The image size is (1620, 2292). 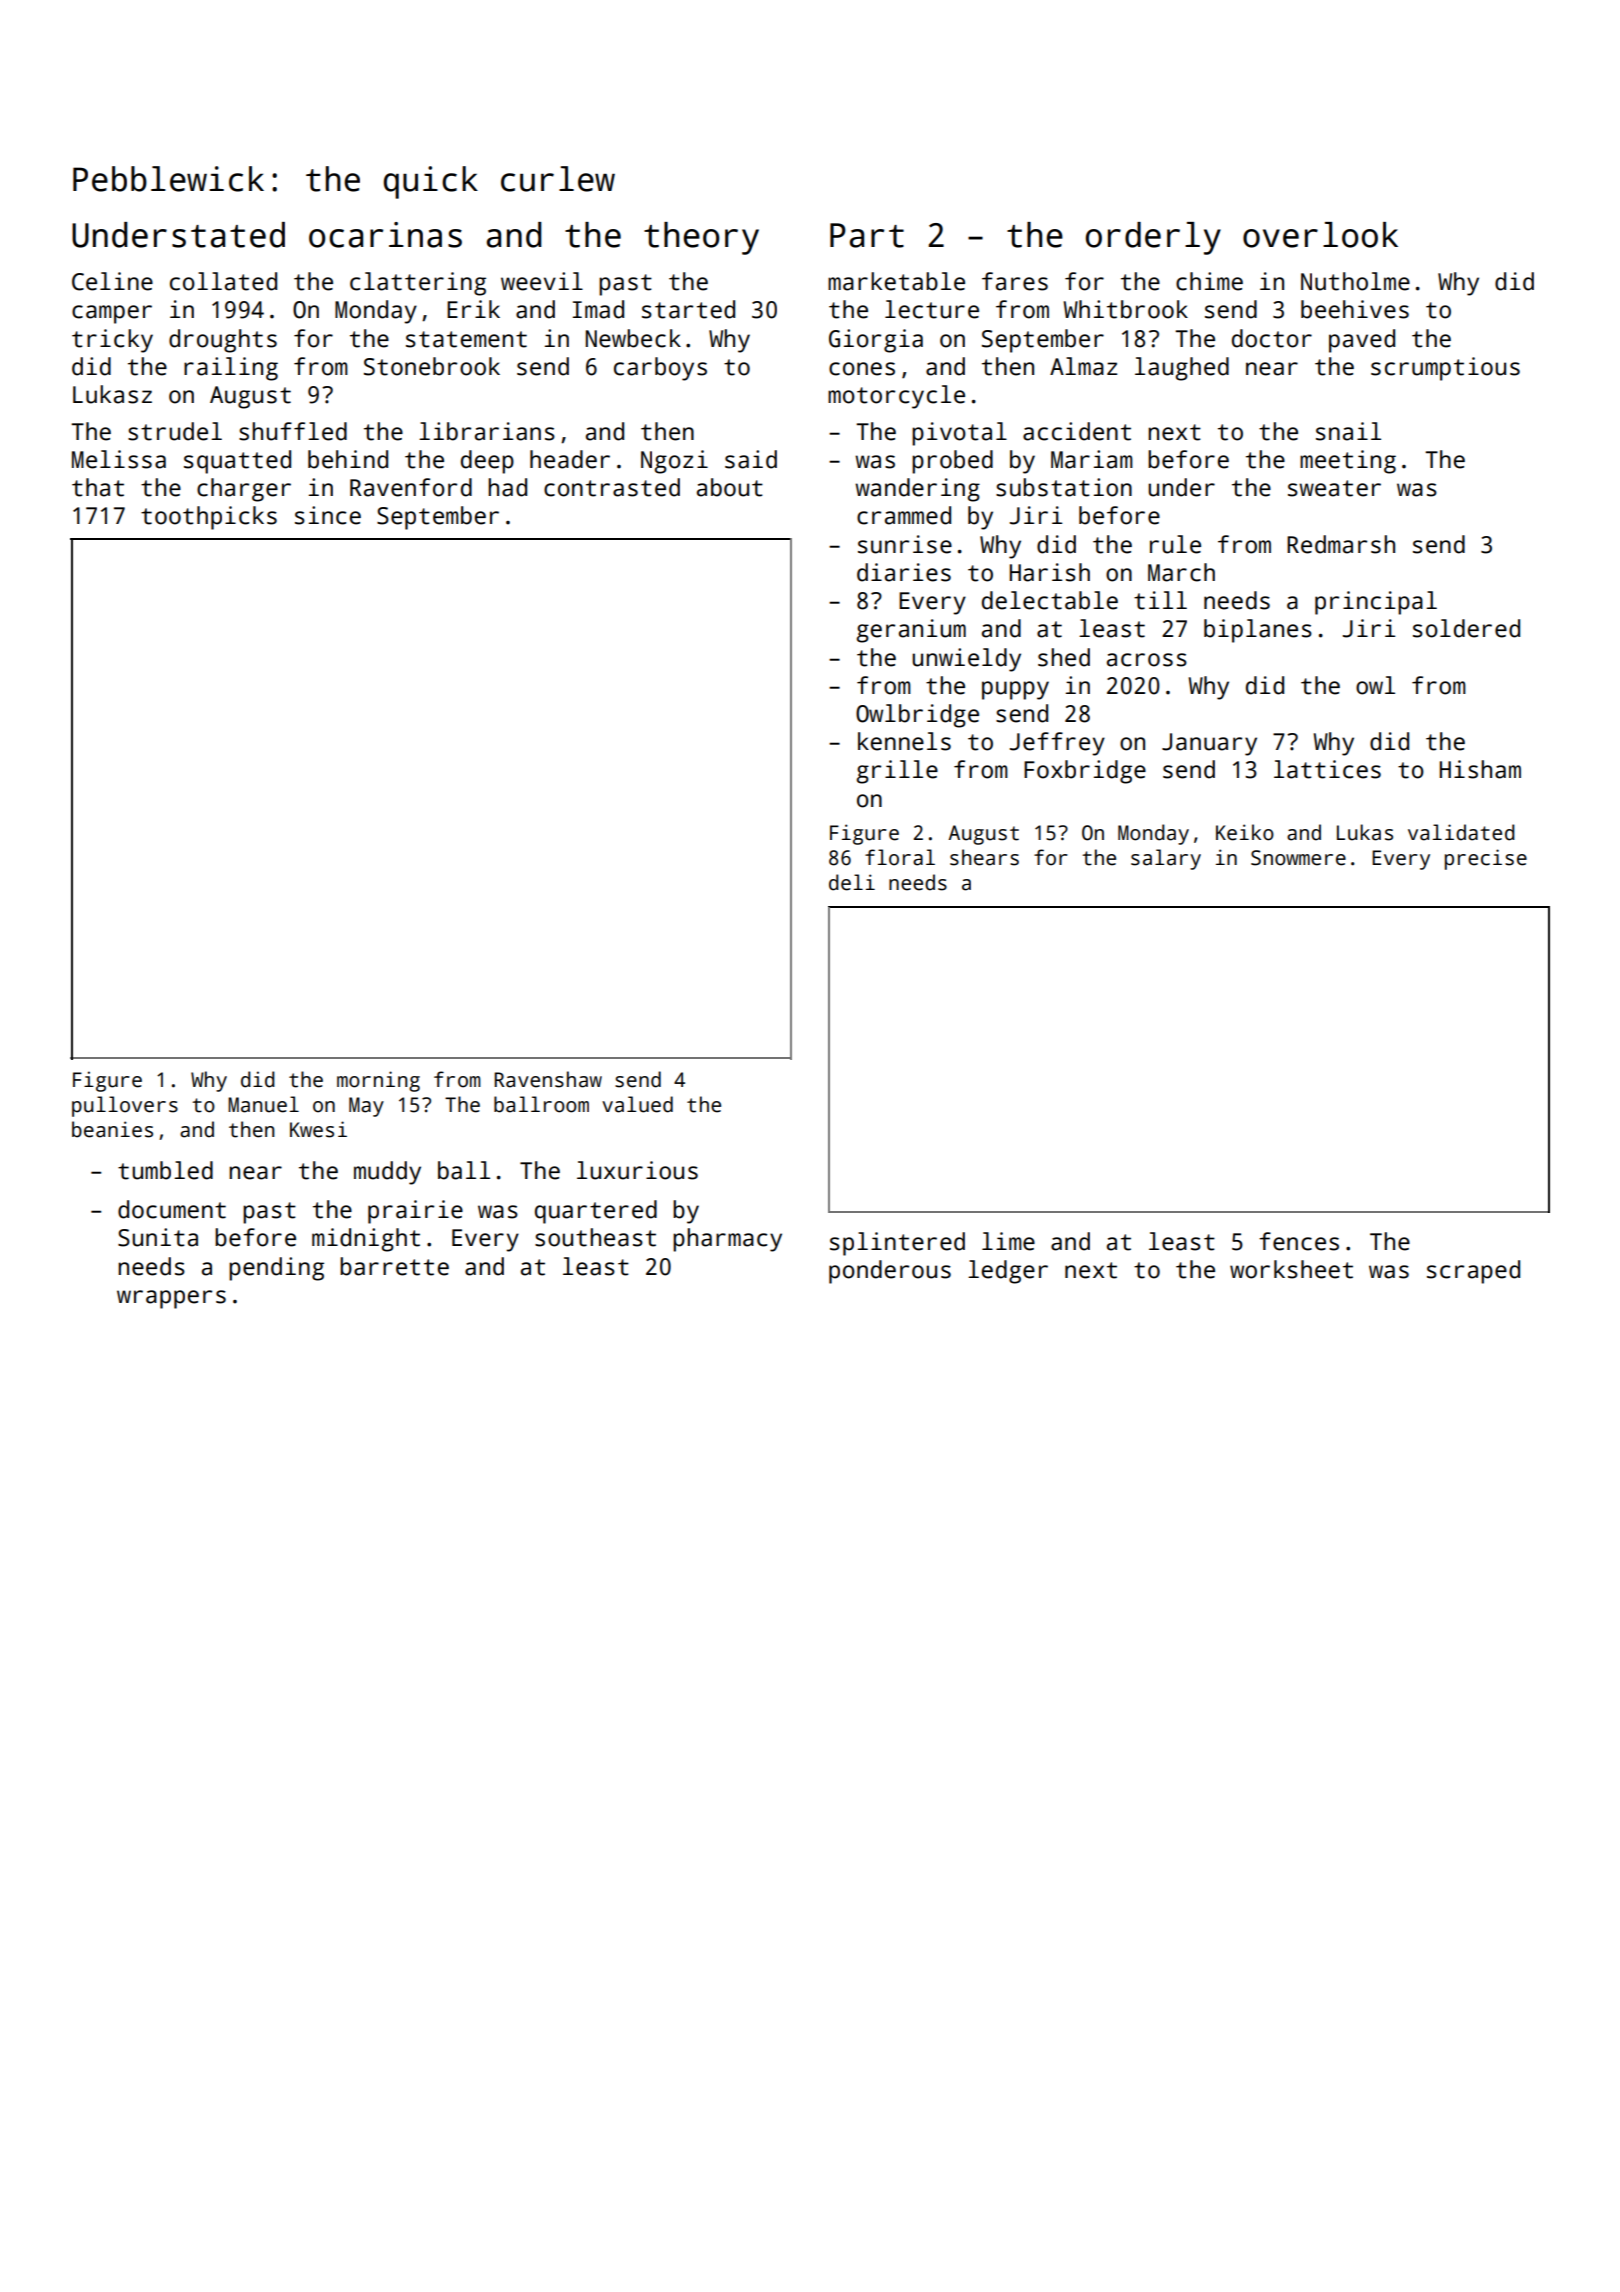 What do you see at coordinates (348, 459) in the page?
I see `behind` at bounding box center [348, 459].
